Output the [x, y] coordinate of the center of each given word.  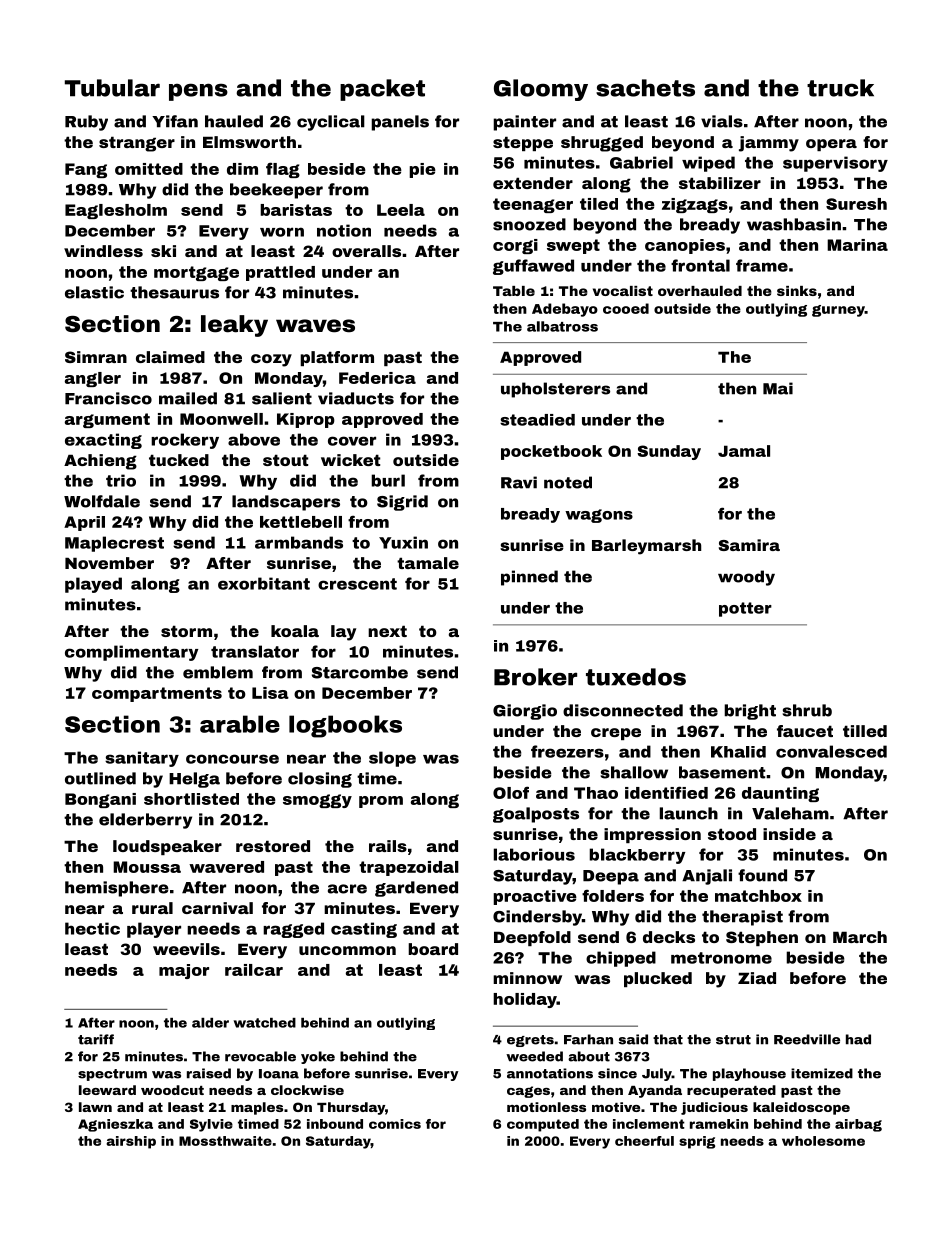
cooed [626, 308]
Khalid [738, 752]
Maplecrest [114, 544]
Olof [511, 792]
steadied [537, 420]
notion [344, 230]
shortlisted [191, 799]
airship [131, 1142]
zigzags [695, 205]
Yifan [175, 121]
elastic [94, 292]
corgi [515, 246]
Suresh [856, 204]
